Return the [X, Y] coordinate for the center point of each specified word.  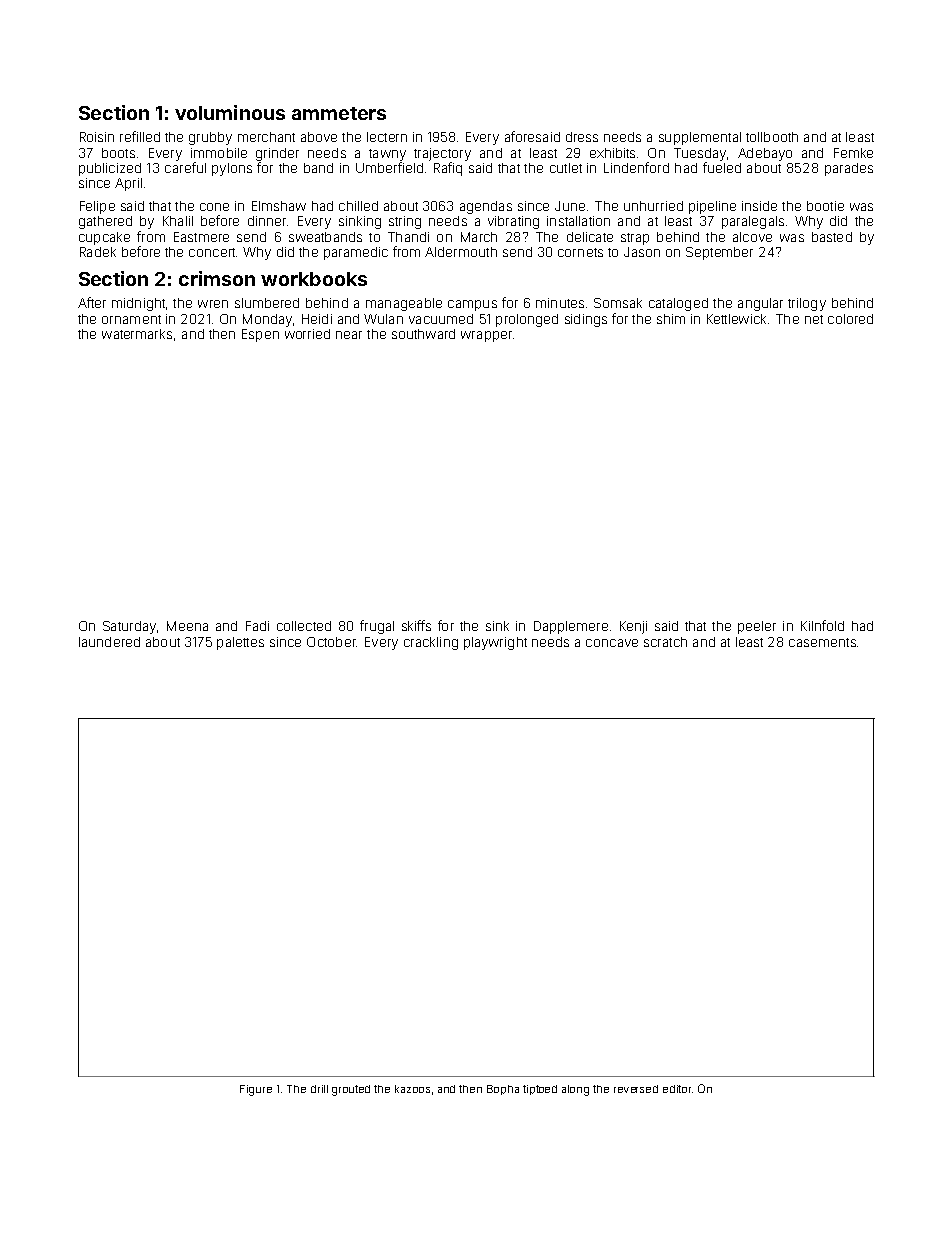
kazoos [412, 1089]
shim [671, 319]
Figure [256, 1090]
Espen [260, 335]
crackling [431, 643]
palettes [240, 643]
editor [677, 1089]
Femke [853, 153]
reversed [636, 1089]
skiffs [416, 625]
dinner [267, 221]
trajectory [442, 154]
